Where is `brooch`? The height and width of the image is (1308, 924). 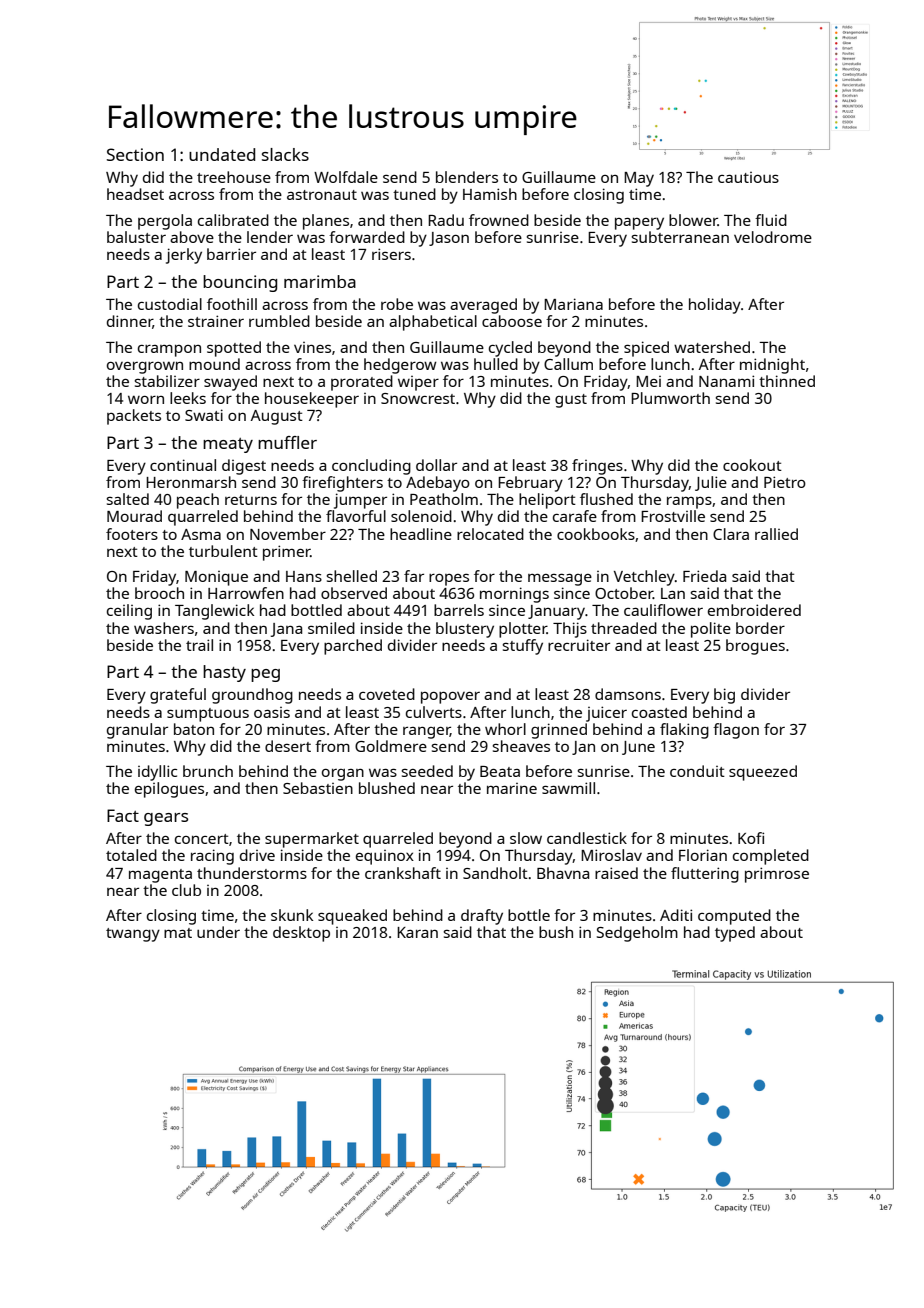
brooch is located at coordinates (159, 593).
